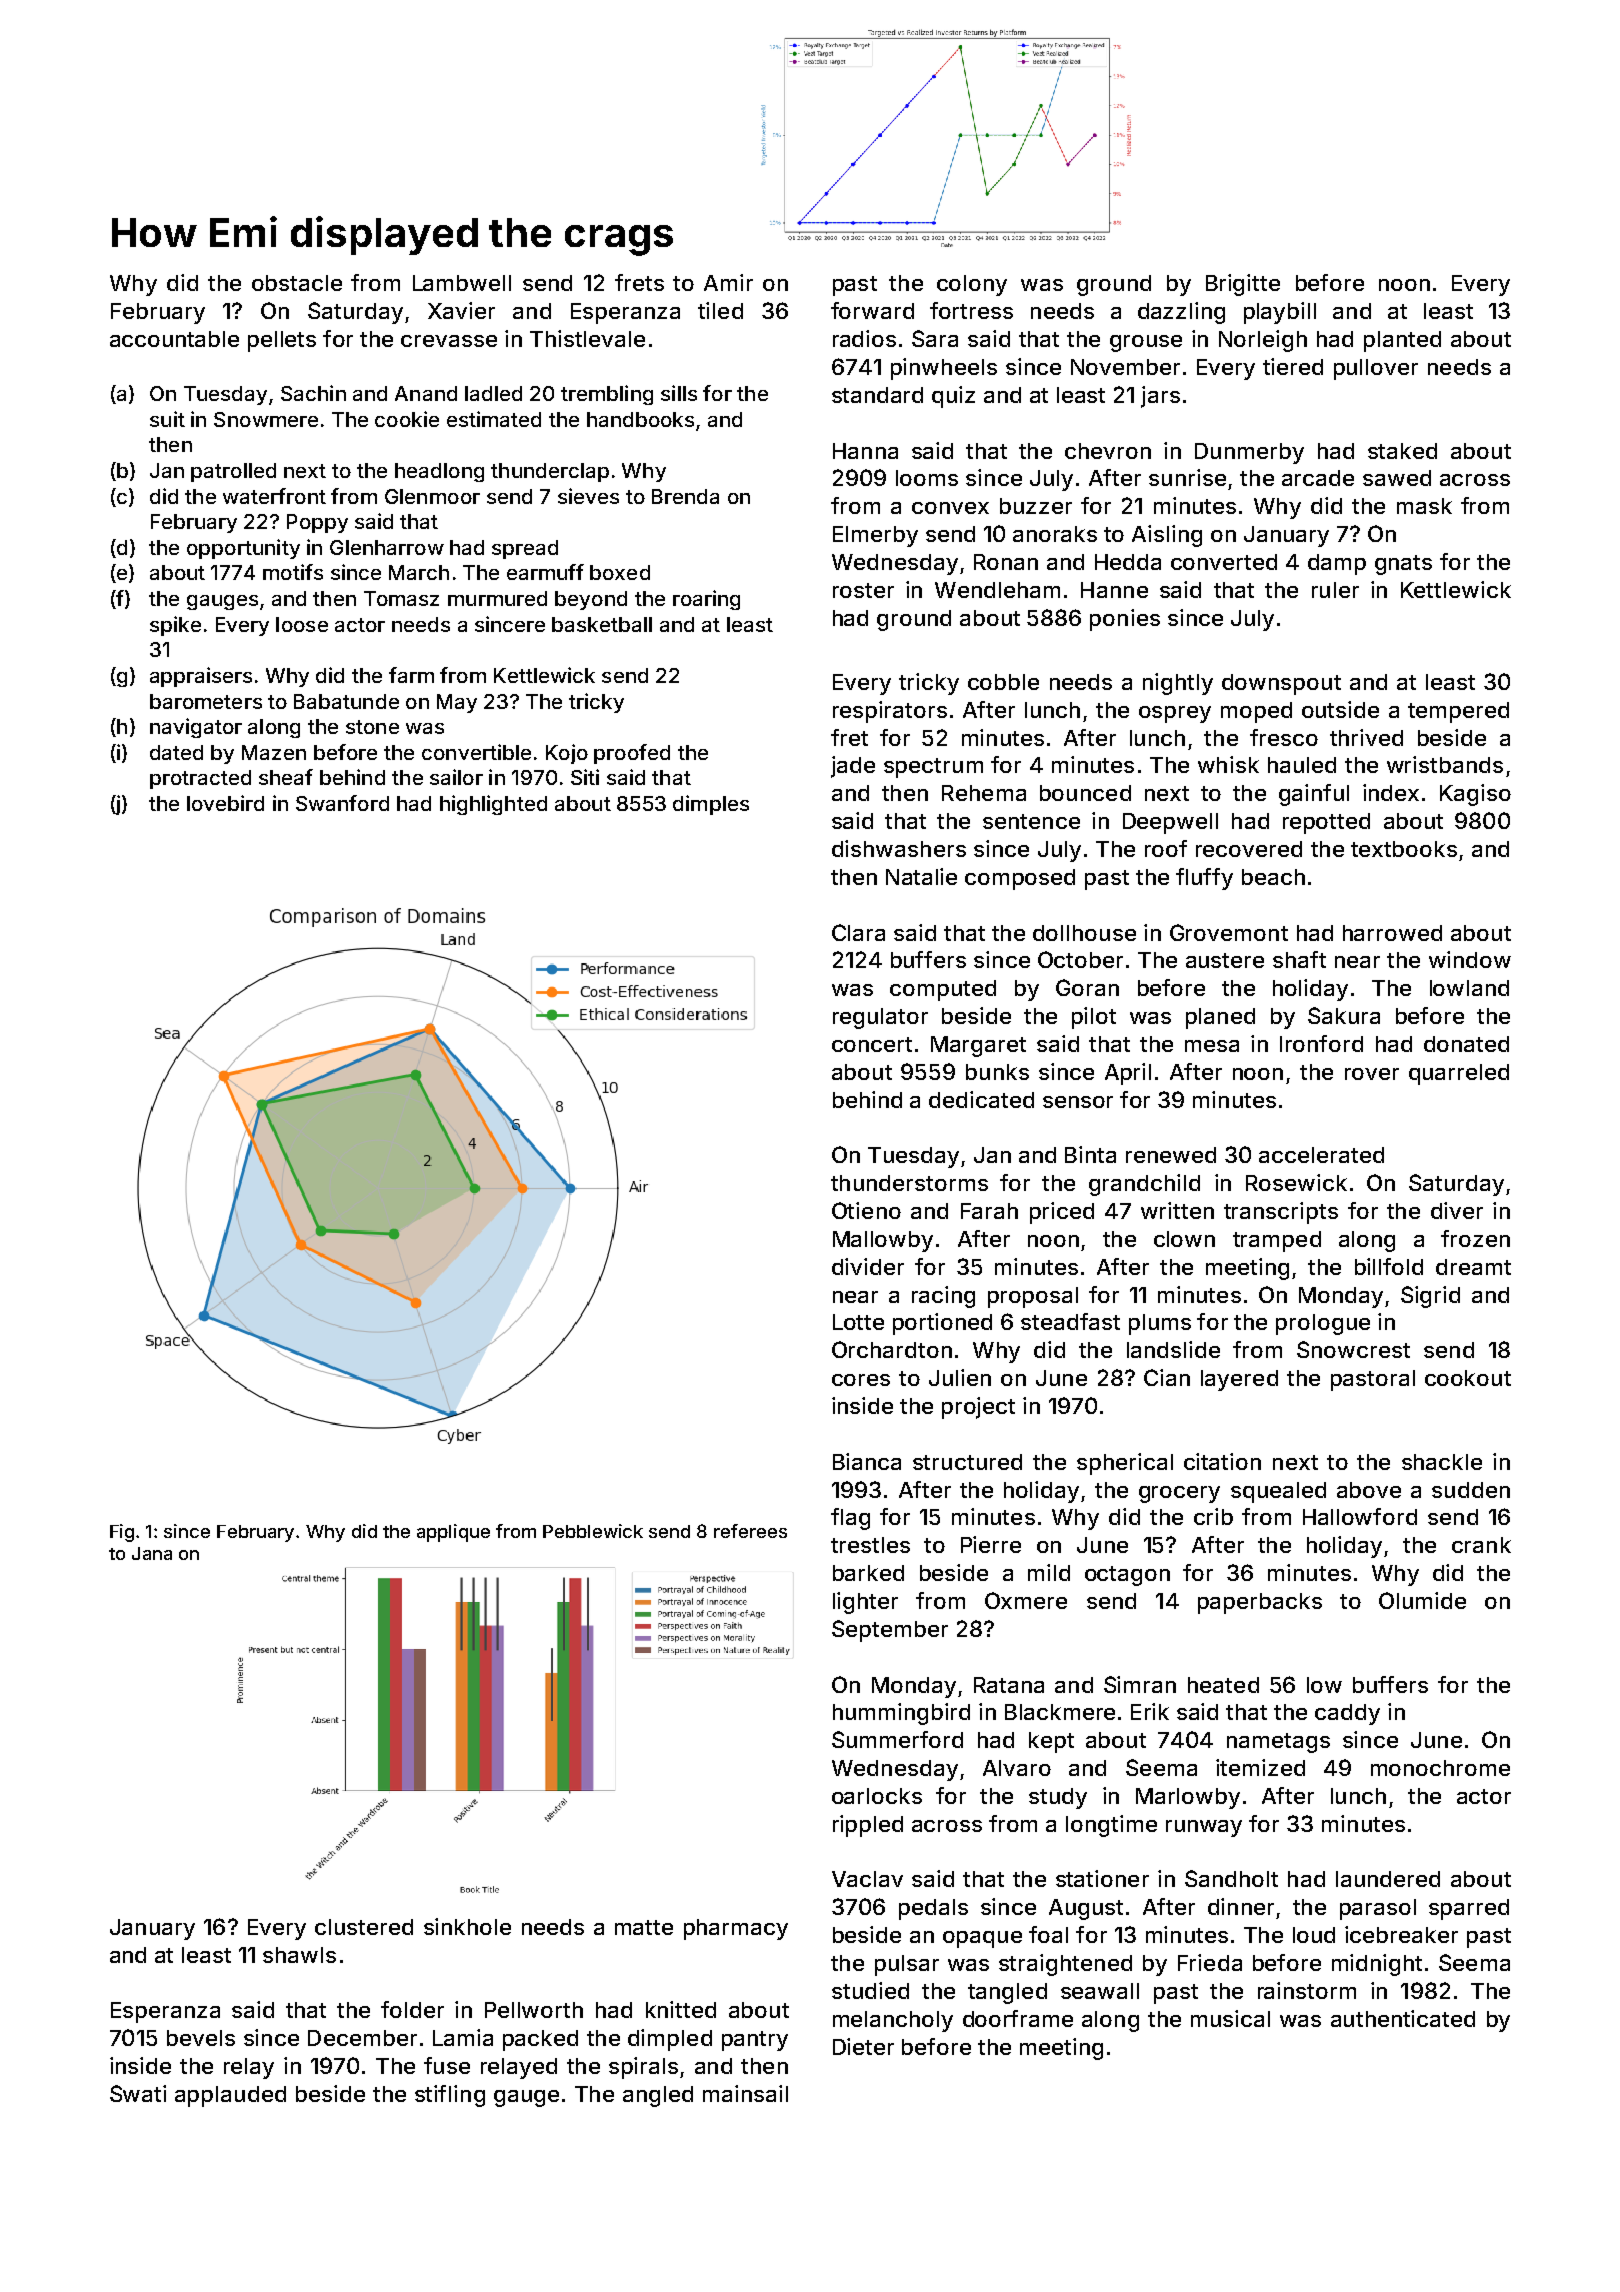 The height and width of the screenshot is (2292, 1620). What do you see at coordinates (981, 1099) in the screenshot?
I see `dedicated` at bounding box center [981, 1099].
